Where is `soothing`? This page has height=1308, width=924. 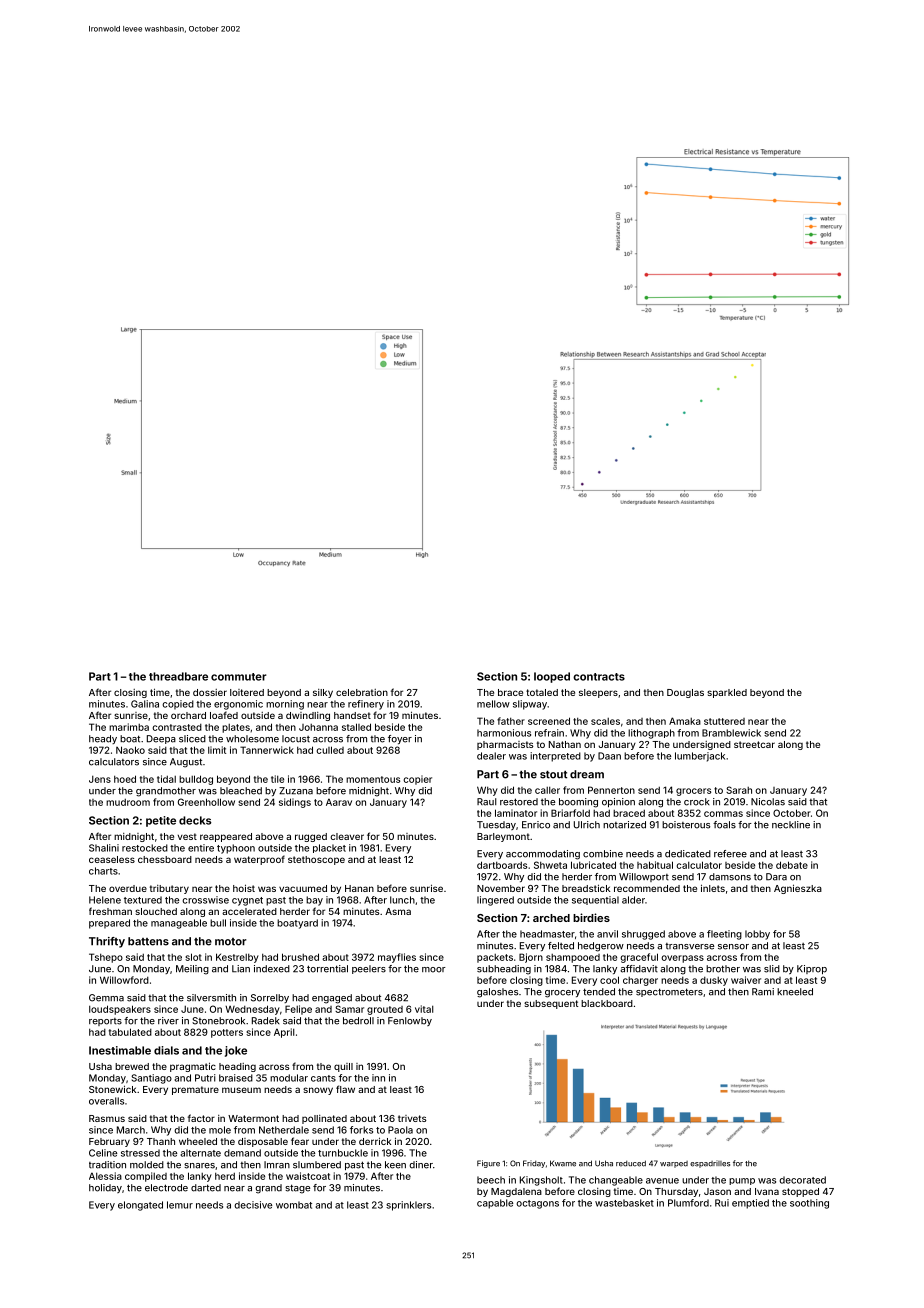 soothing is located at coordinates (809, 1204).
